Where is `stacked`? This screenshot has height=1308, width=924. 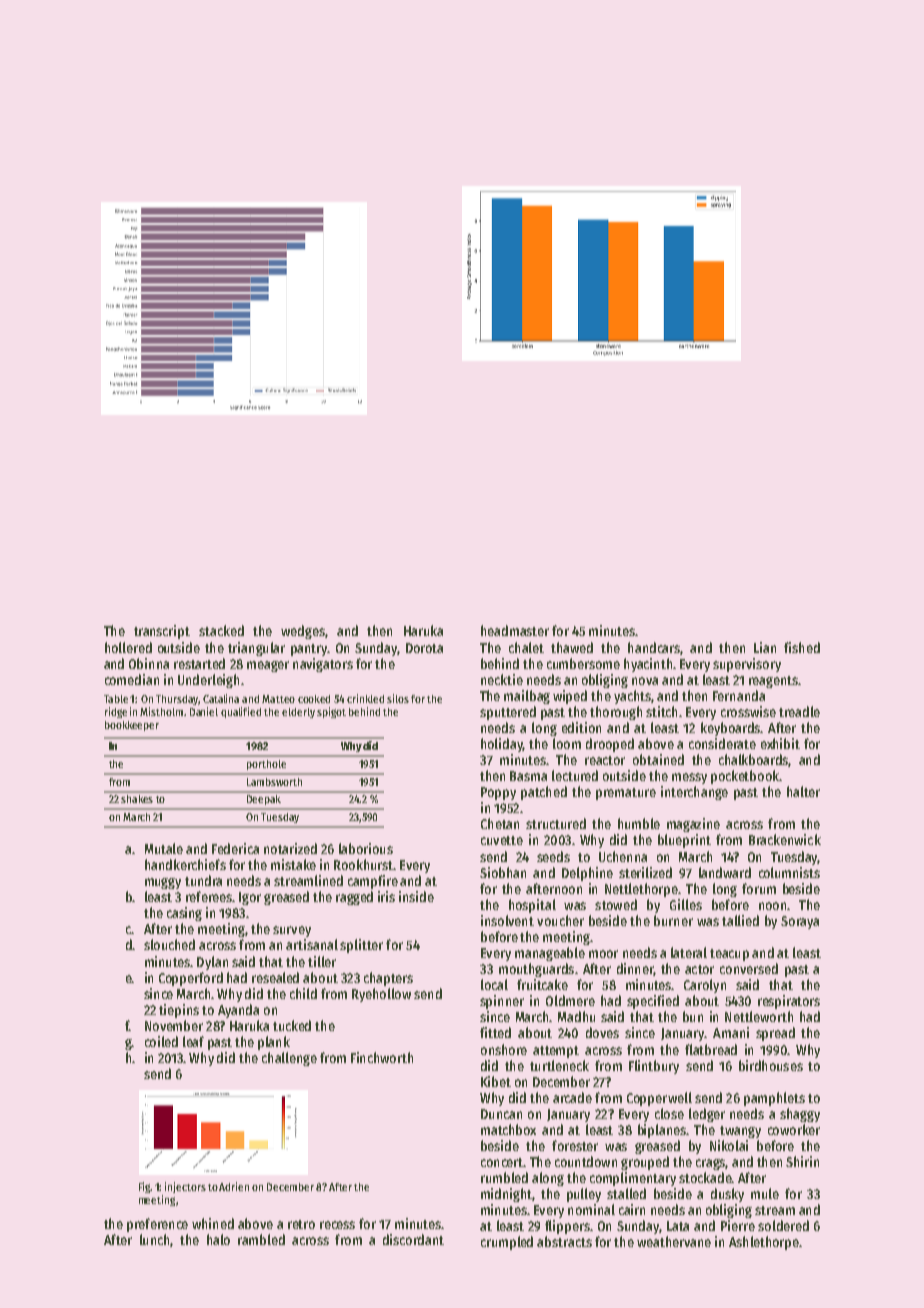 stacked is located at coordinates (221, 630).
